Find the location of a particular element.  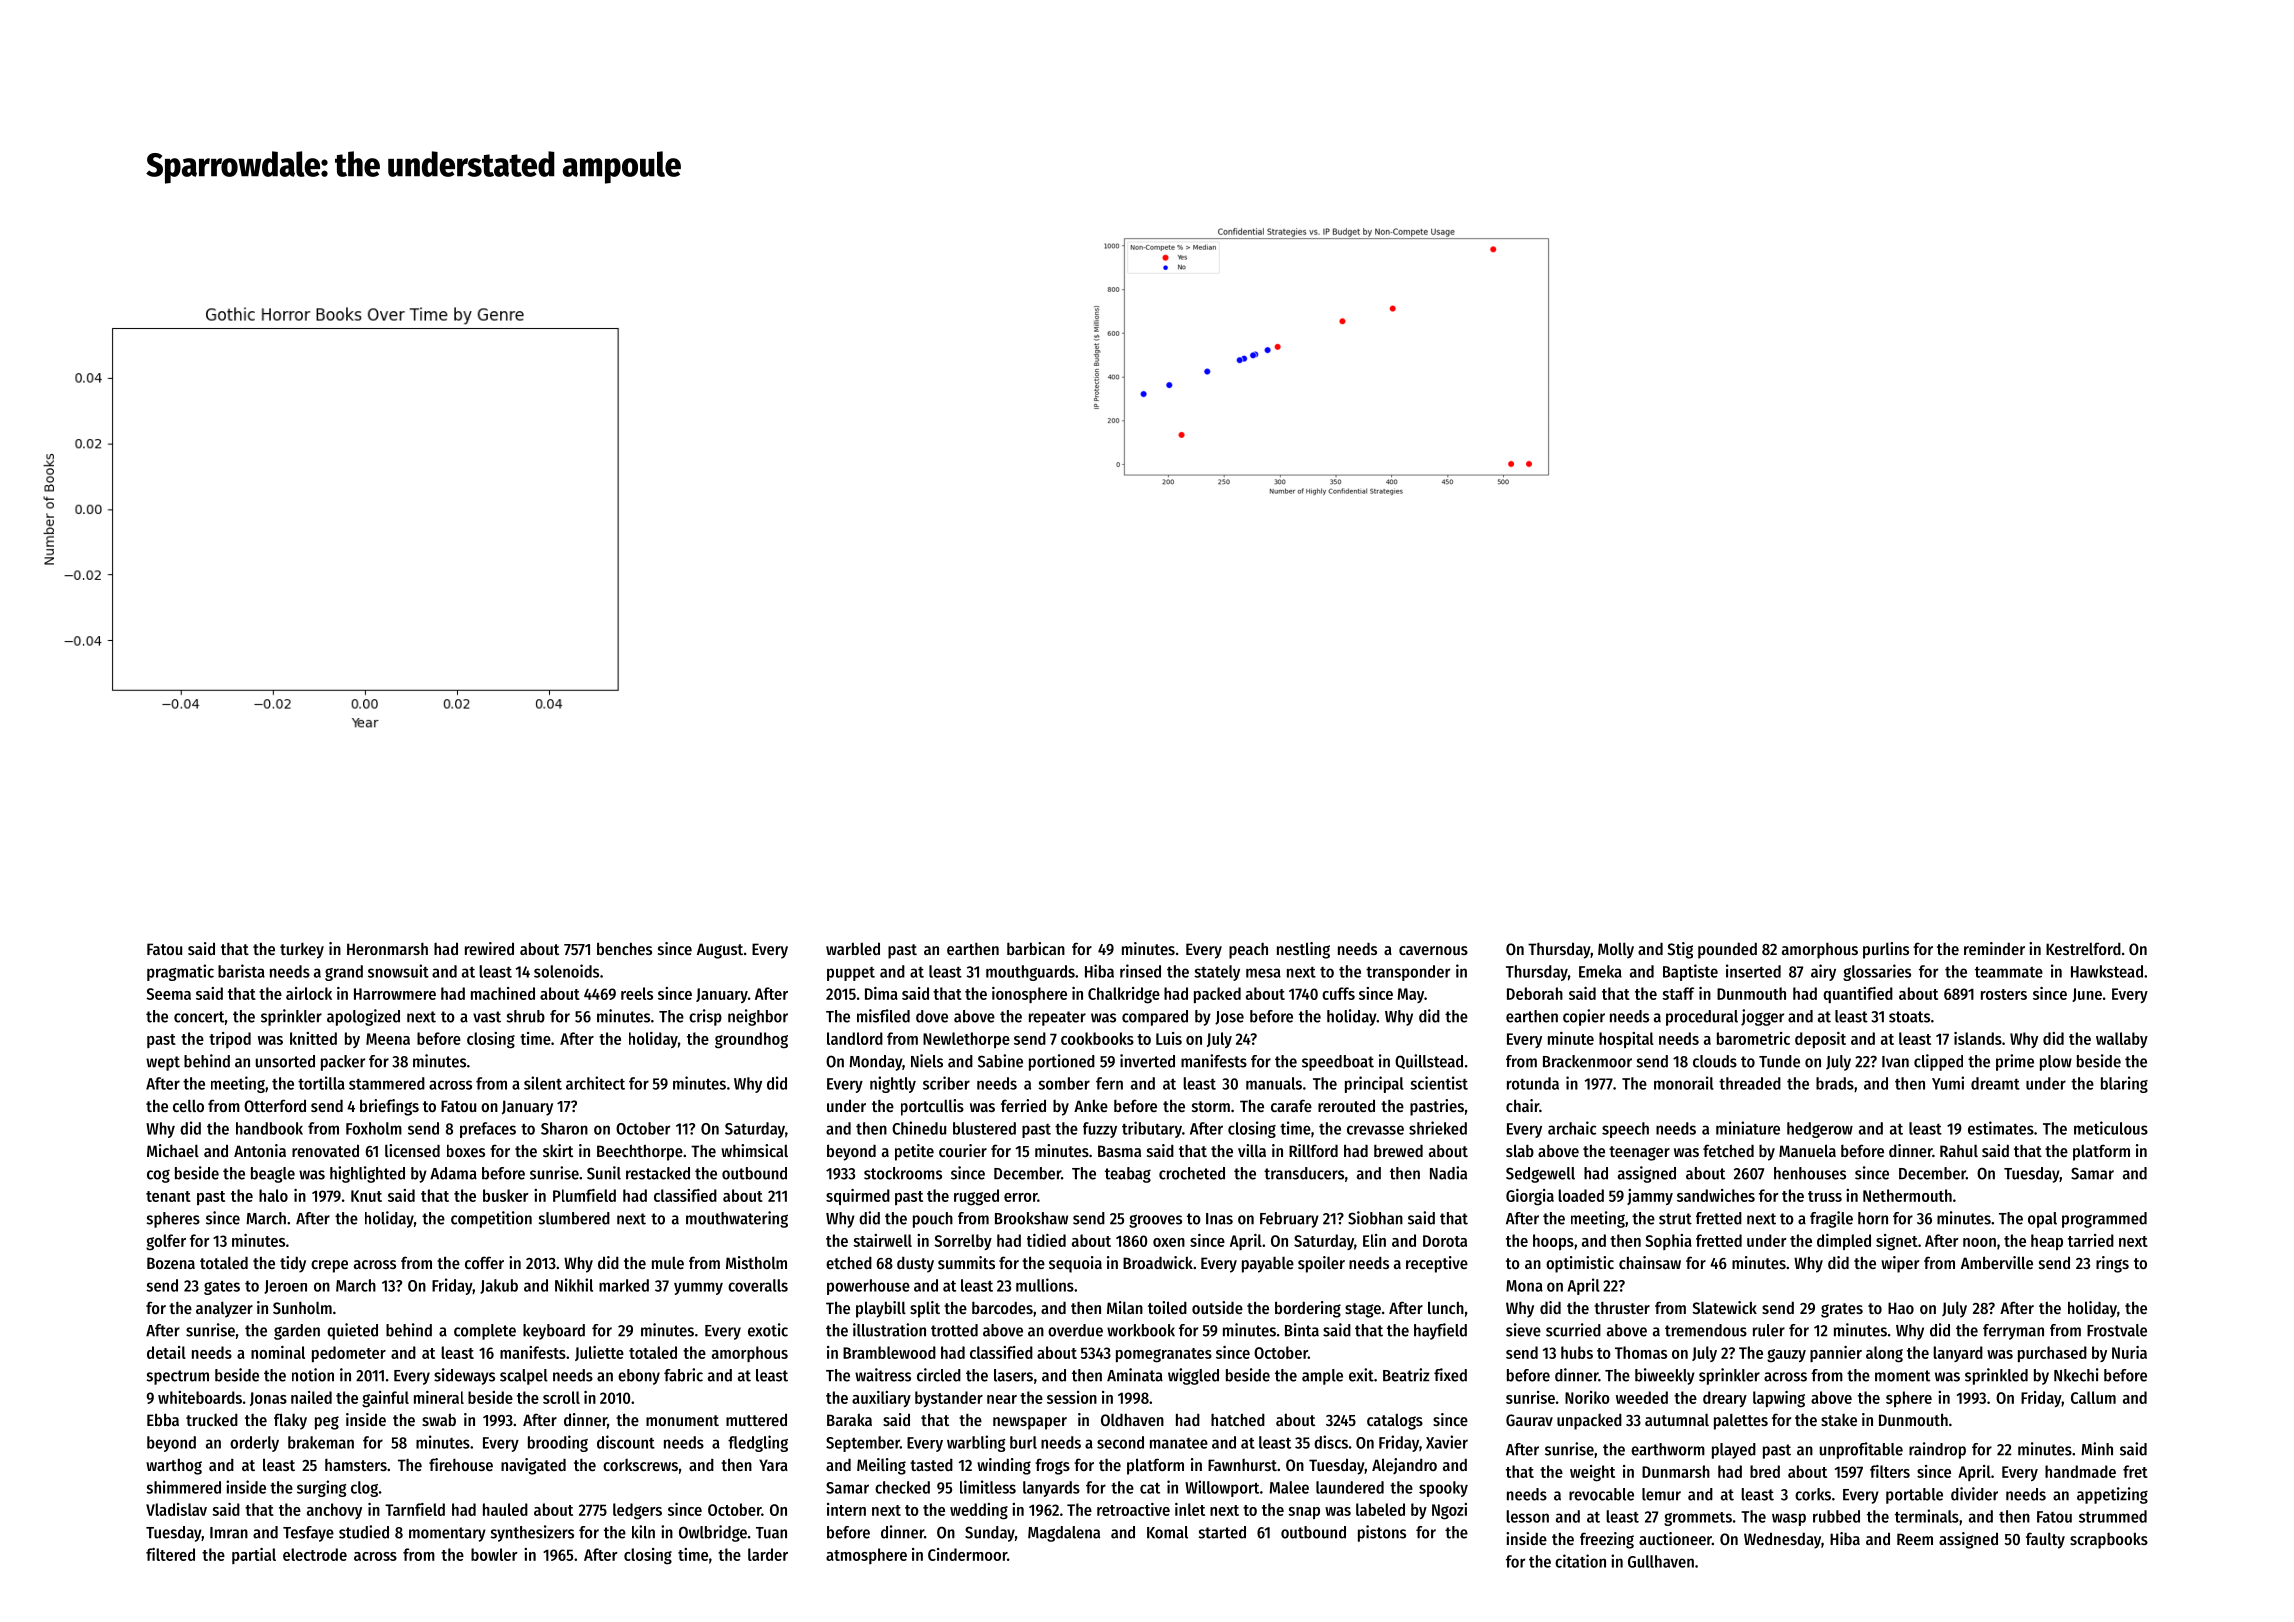

Kestrelford is located at coordinates (2083, 948).
